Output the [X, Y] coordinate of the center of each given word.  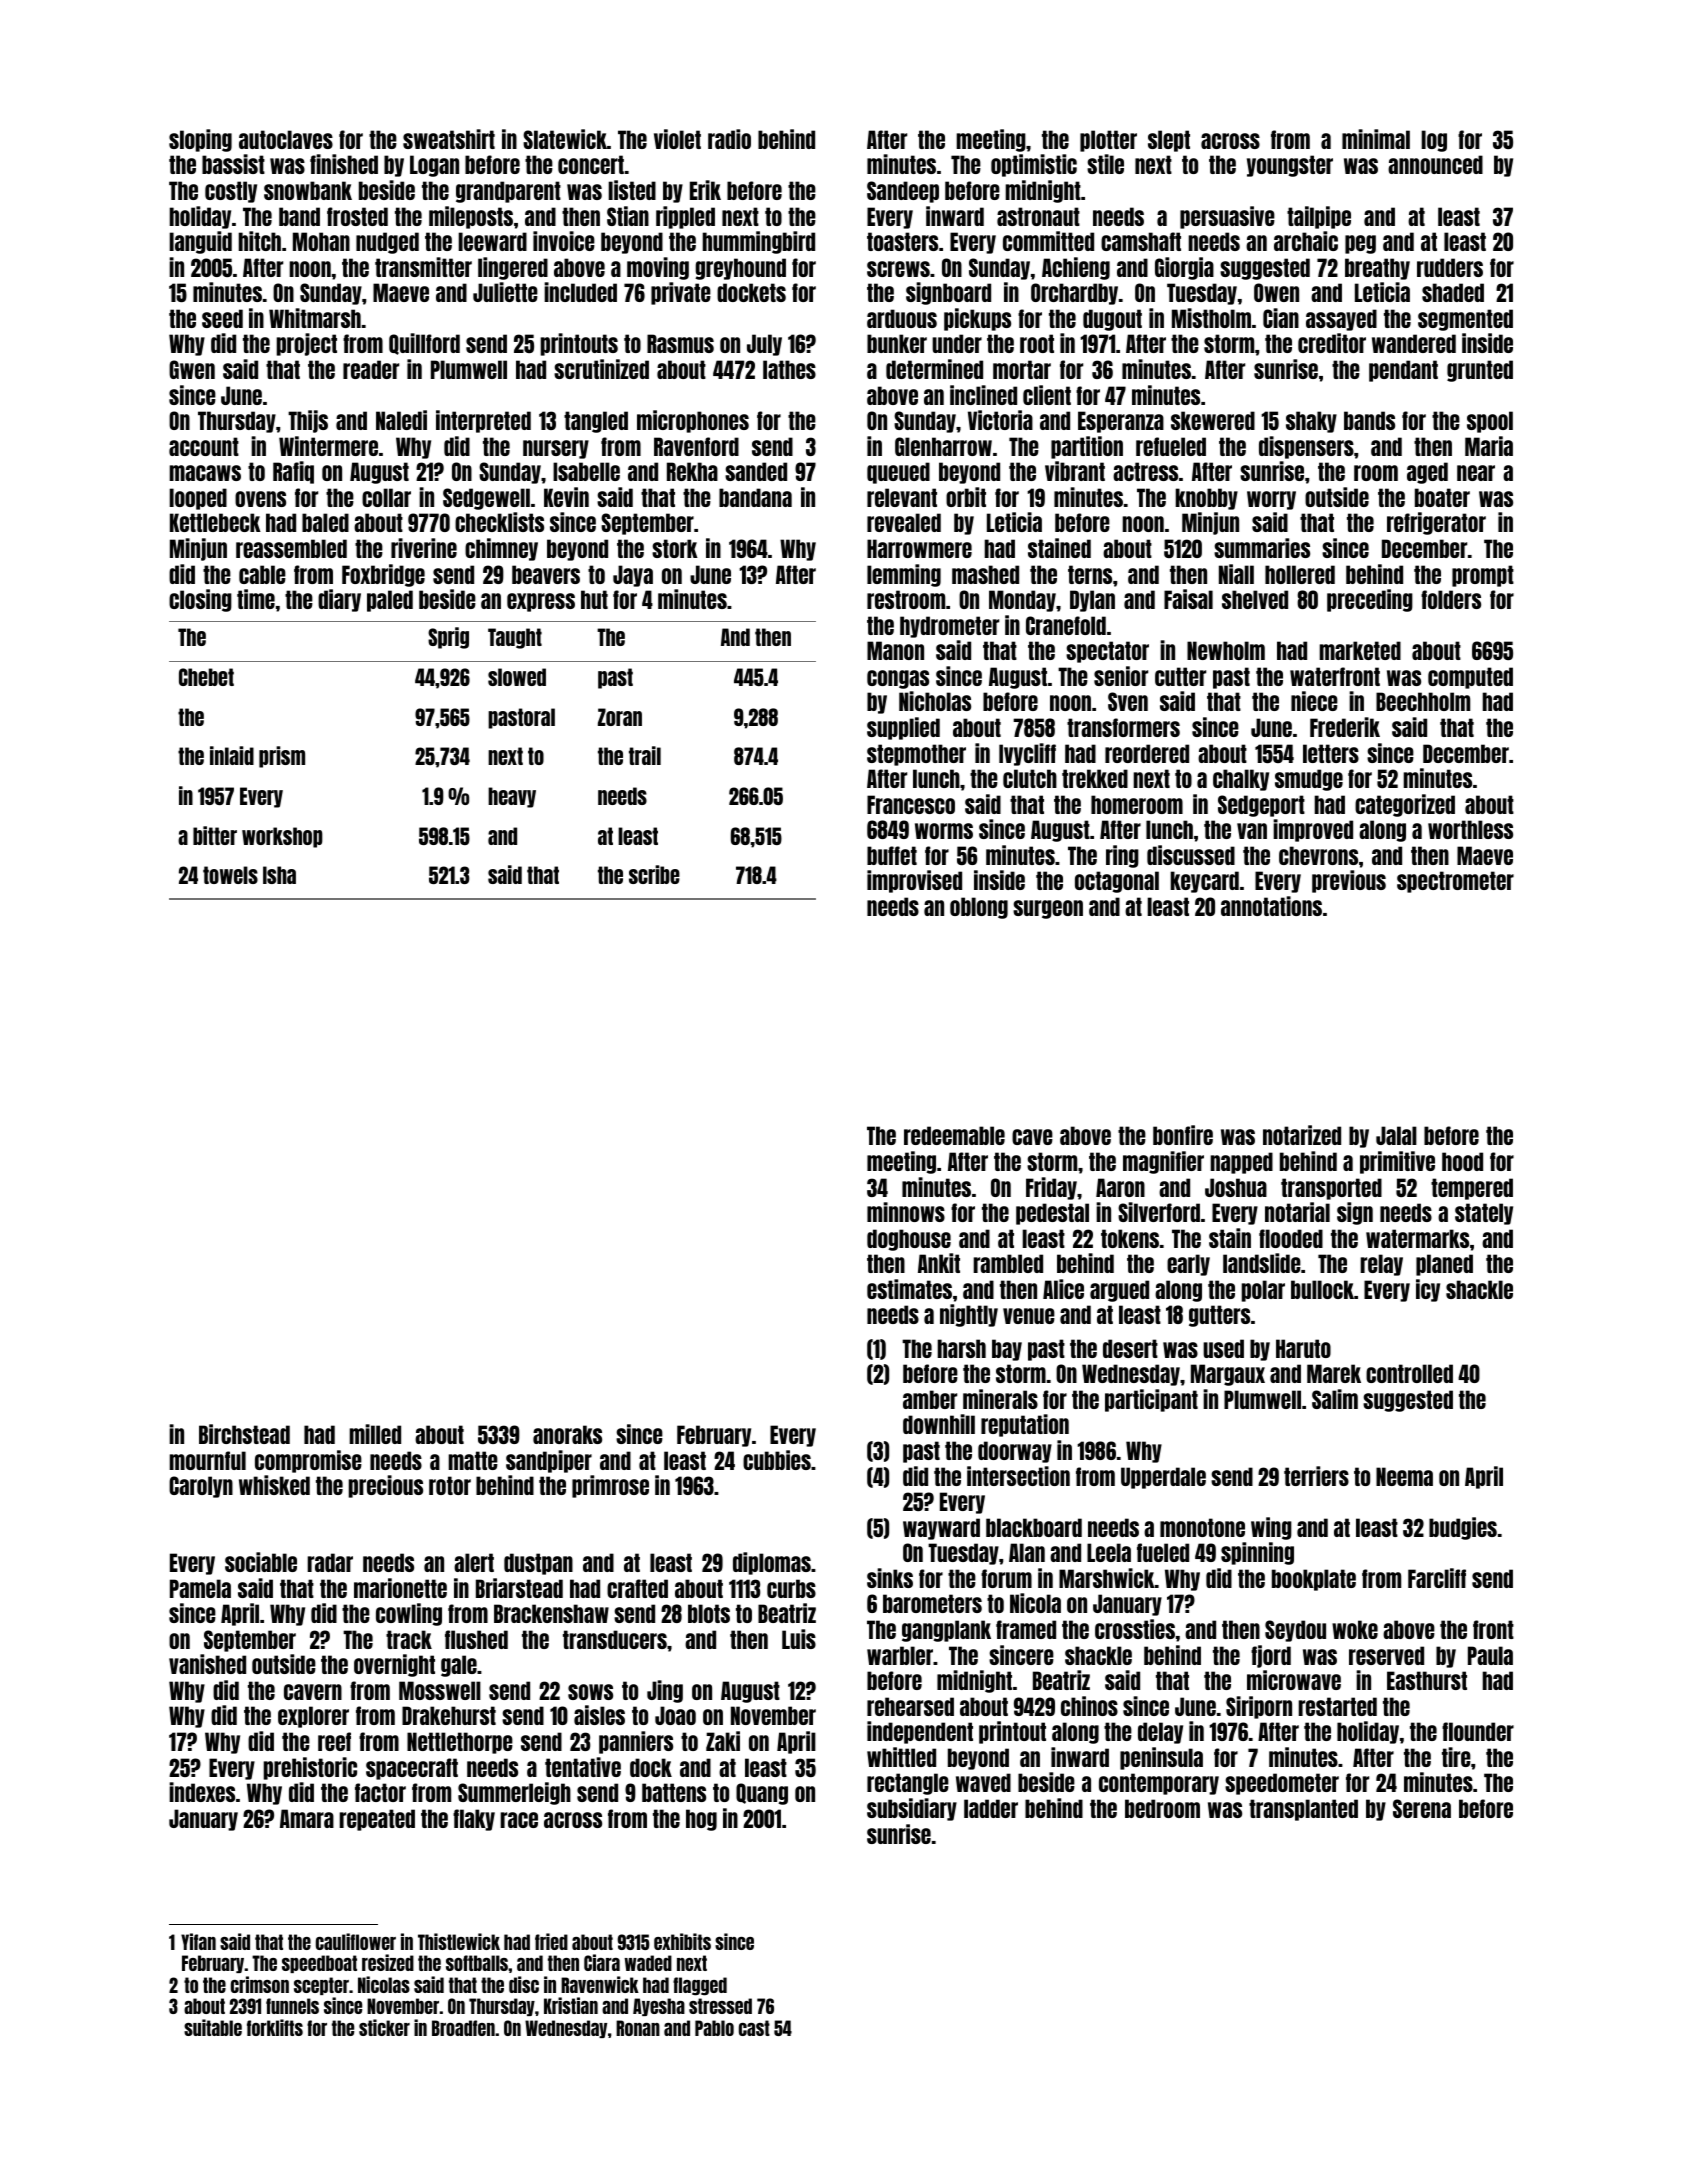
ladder [991, 1808]
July [764, 345]
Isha [279, 875]
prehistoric [310, 1768]
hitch [259, 241]
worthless [1470, 829]
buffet [892, 855]
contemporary [1159, 1784]
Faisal [1188, 599]
